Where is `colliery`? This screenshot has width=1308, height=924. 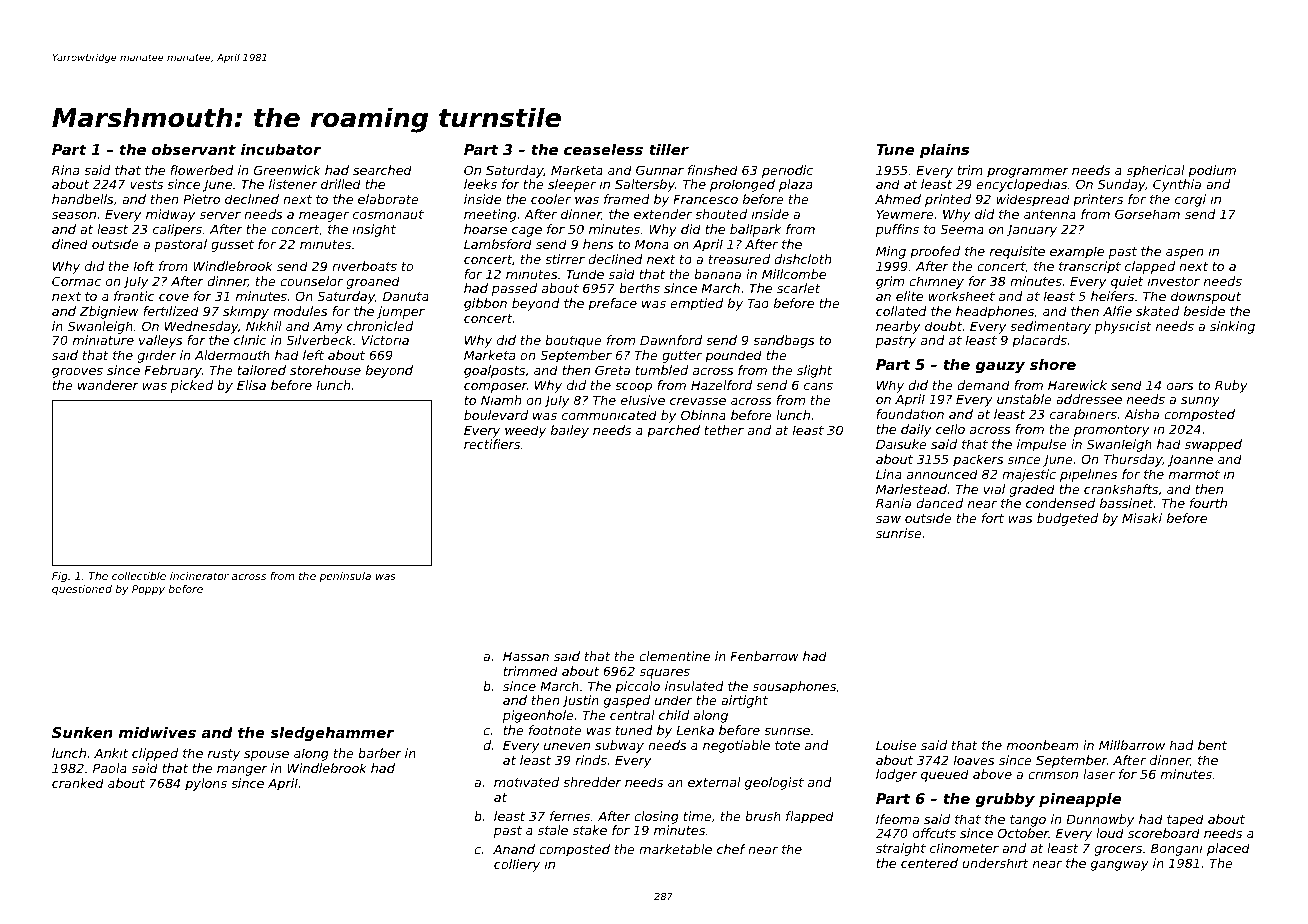
colliery is located at coordinates (517, 865).
